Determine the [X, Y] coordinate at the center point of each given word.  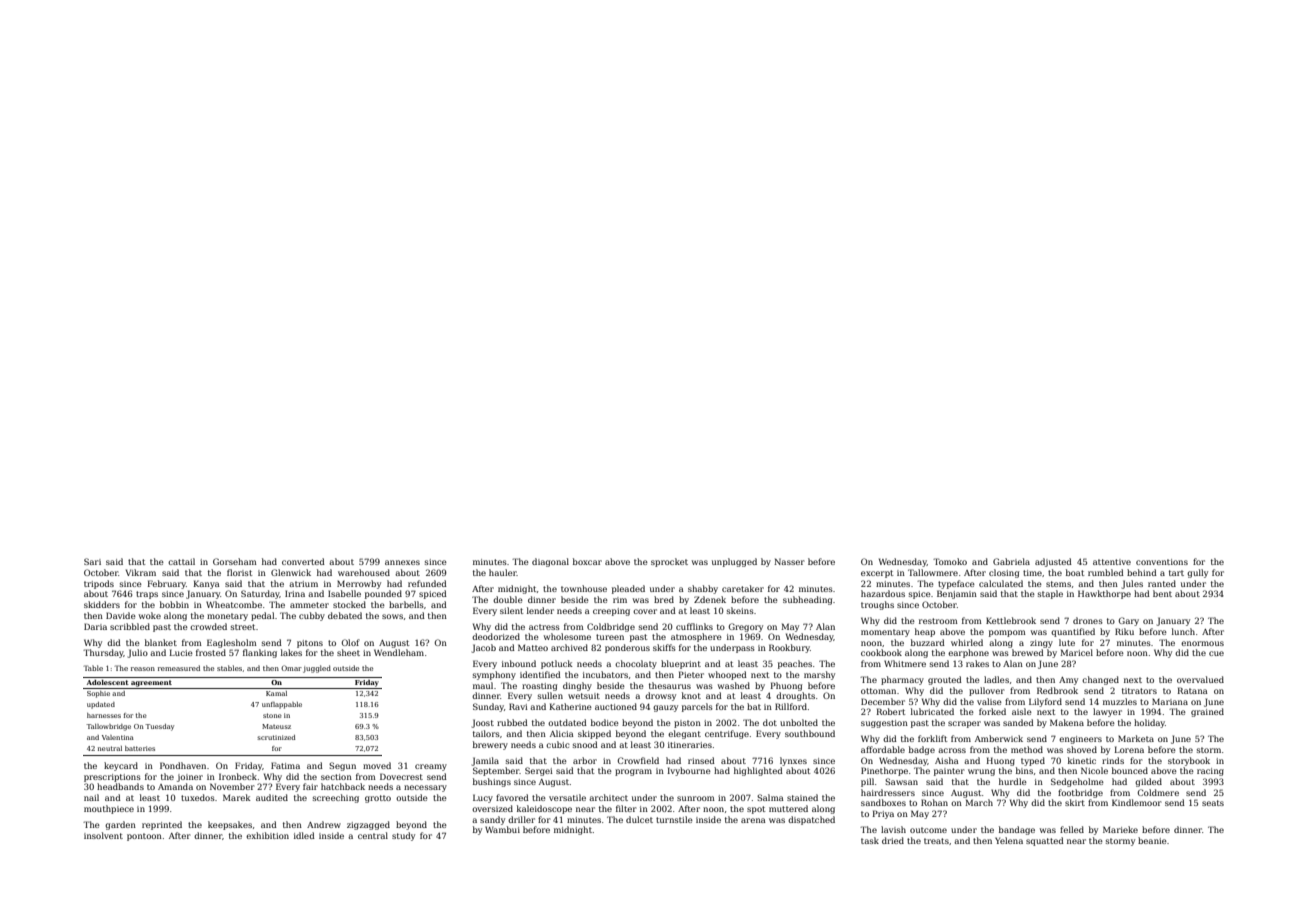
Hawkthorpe [1104, 594]
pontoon [144, 837]
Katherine [570, 706]
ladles [996, 679]
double [508, 599]
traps [147, 595]
